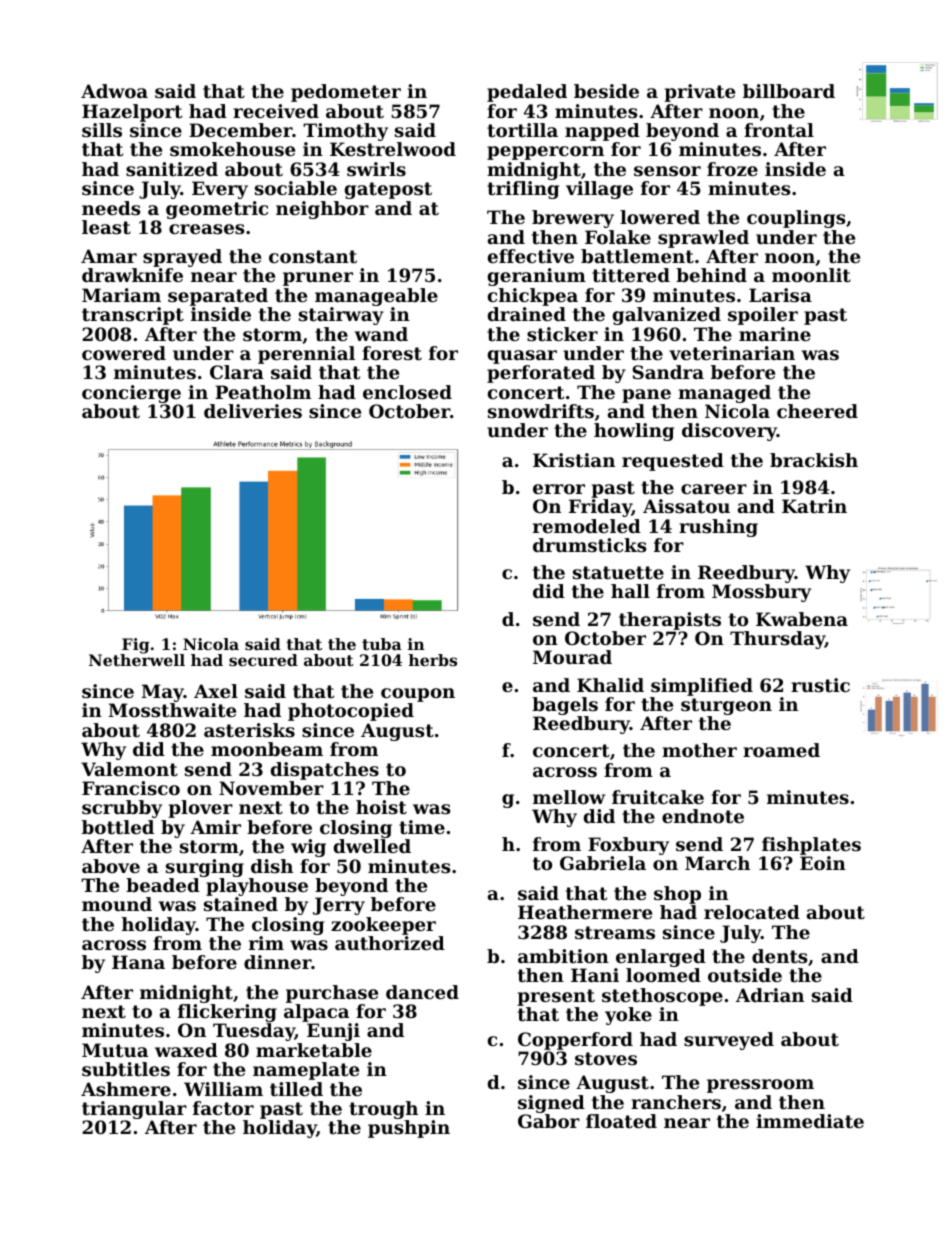 This document has width=952, height=1233. Describe the element at coordinates (392, 353) in the document. I see `forest` at that location.
